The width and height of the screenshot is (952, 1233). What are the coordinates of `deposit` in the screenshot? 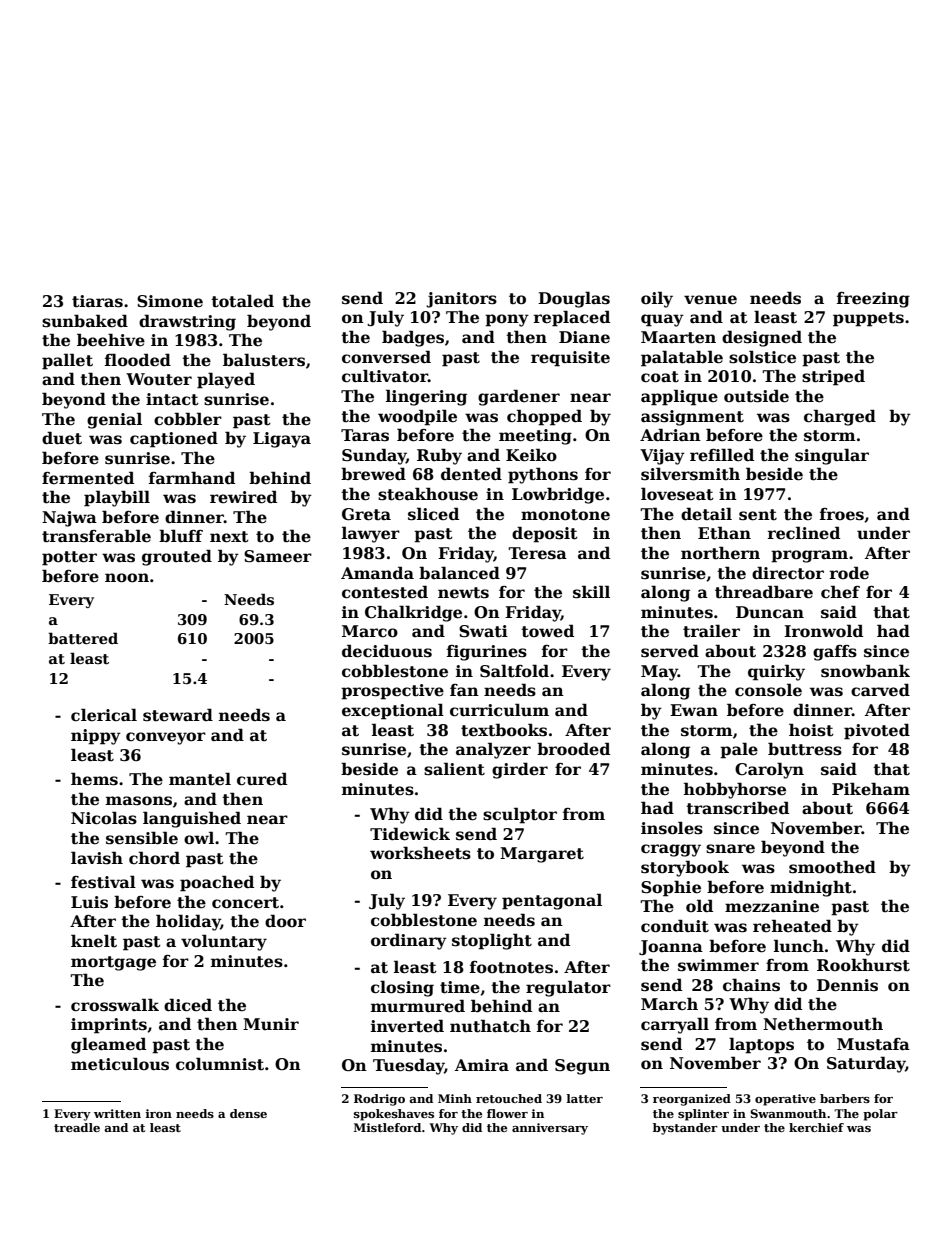 It's located at (545, 534).
